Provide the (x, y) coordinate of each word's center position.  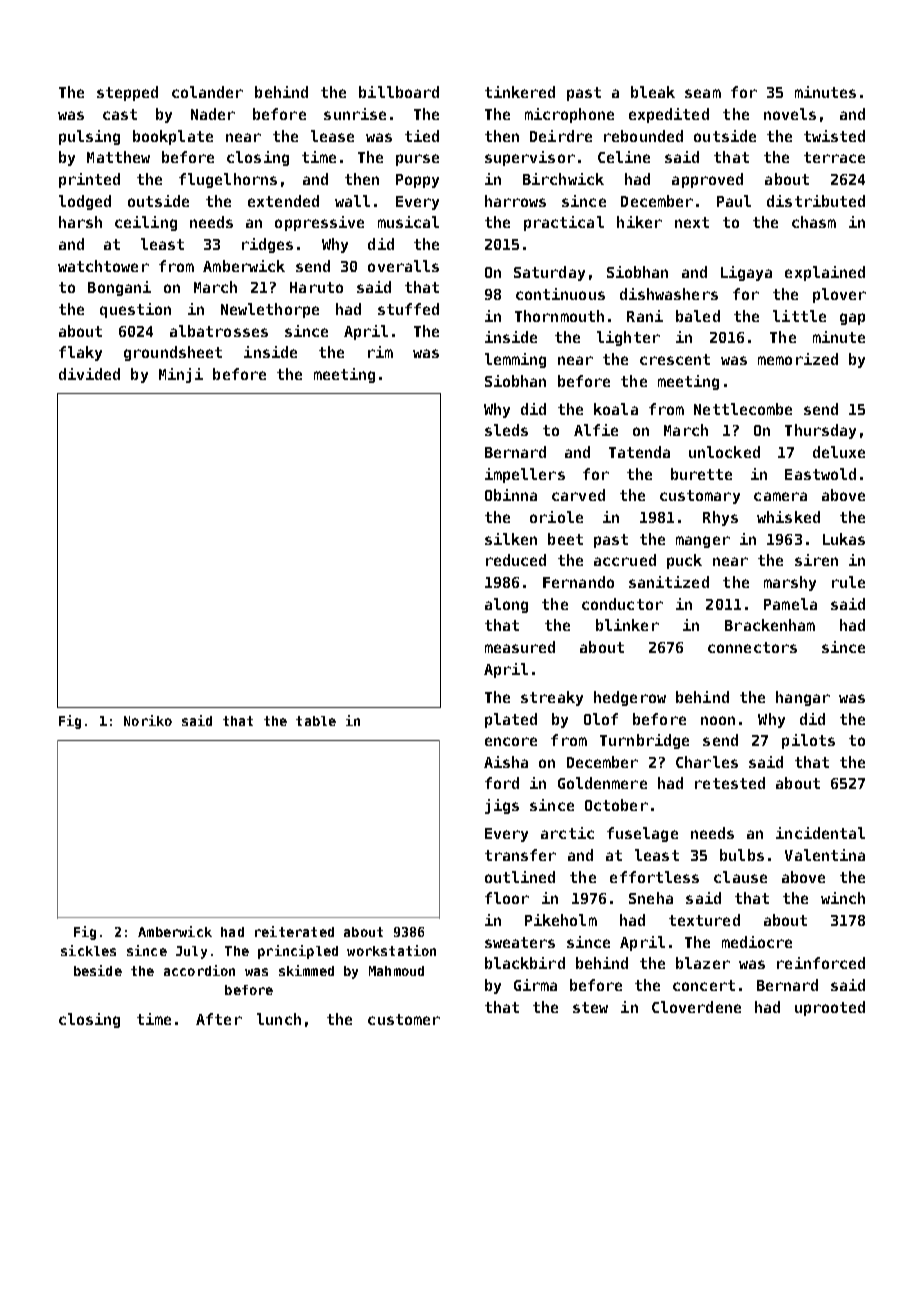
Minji (181, 375)
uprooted (830, 1008)
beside (98, 970)
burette (701, 474)
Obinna (511, 495)
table (316, 721)
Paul (734, 201)
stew (590, 1007)
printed (89, 180)
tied (422, 136)
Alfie (596, 430)
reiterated (294, 931)
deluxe (839, 452)
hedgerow (630, 698)
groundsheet (173, 353)
